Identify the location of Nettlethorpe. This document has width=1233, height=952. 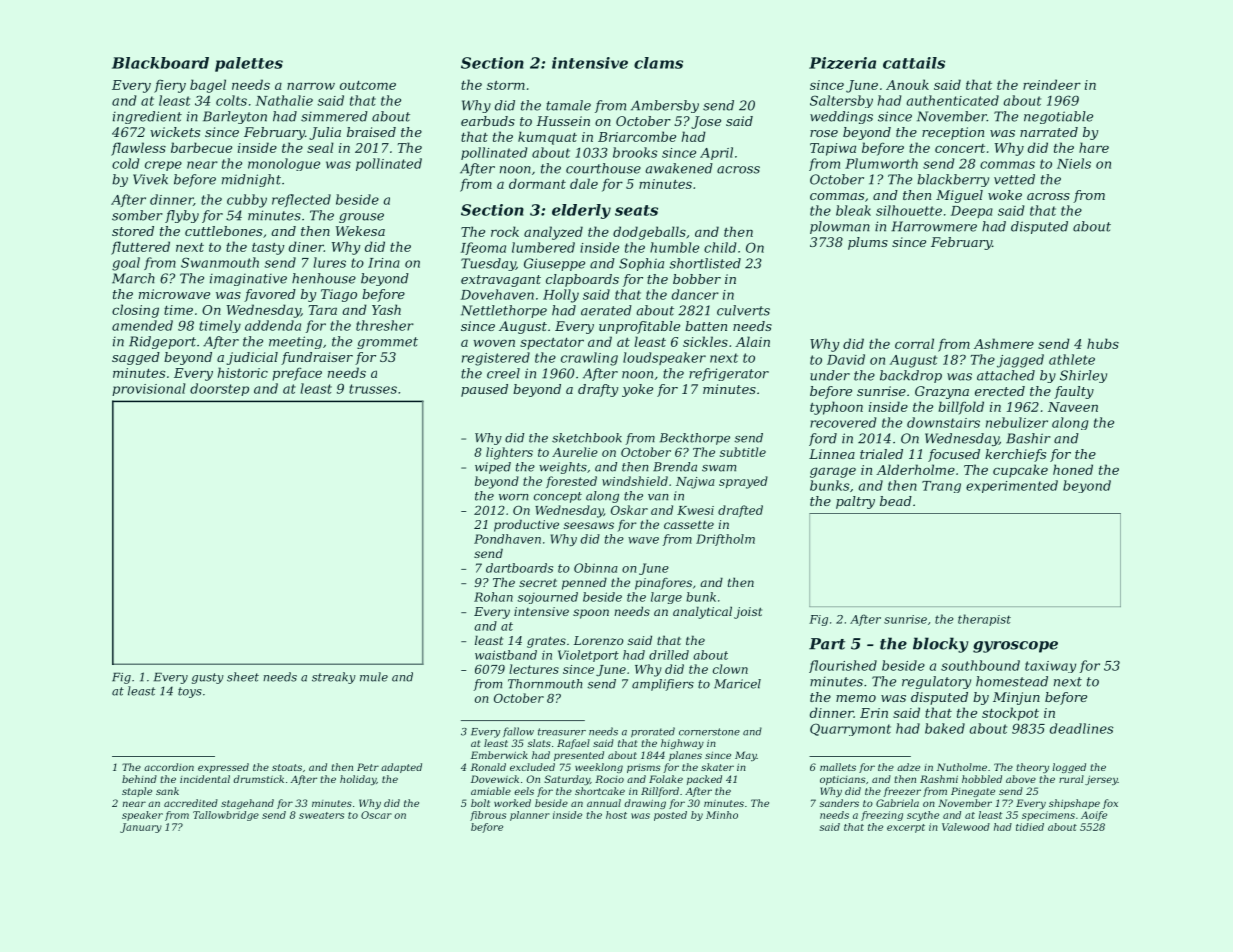
(504, 311).
